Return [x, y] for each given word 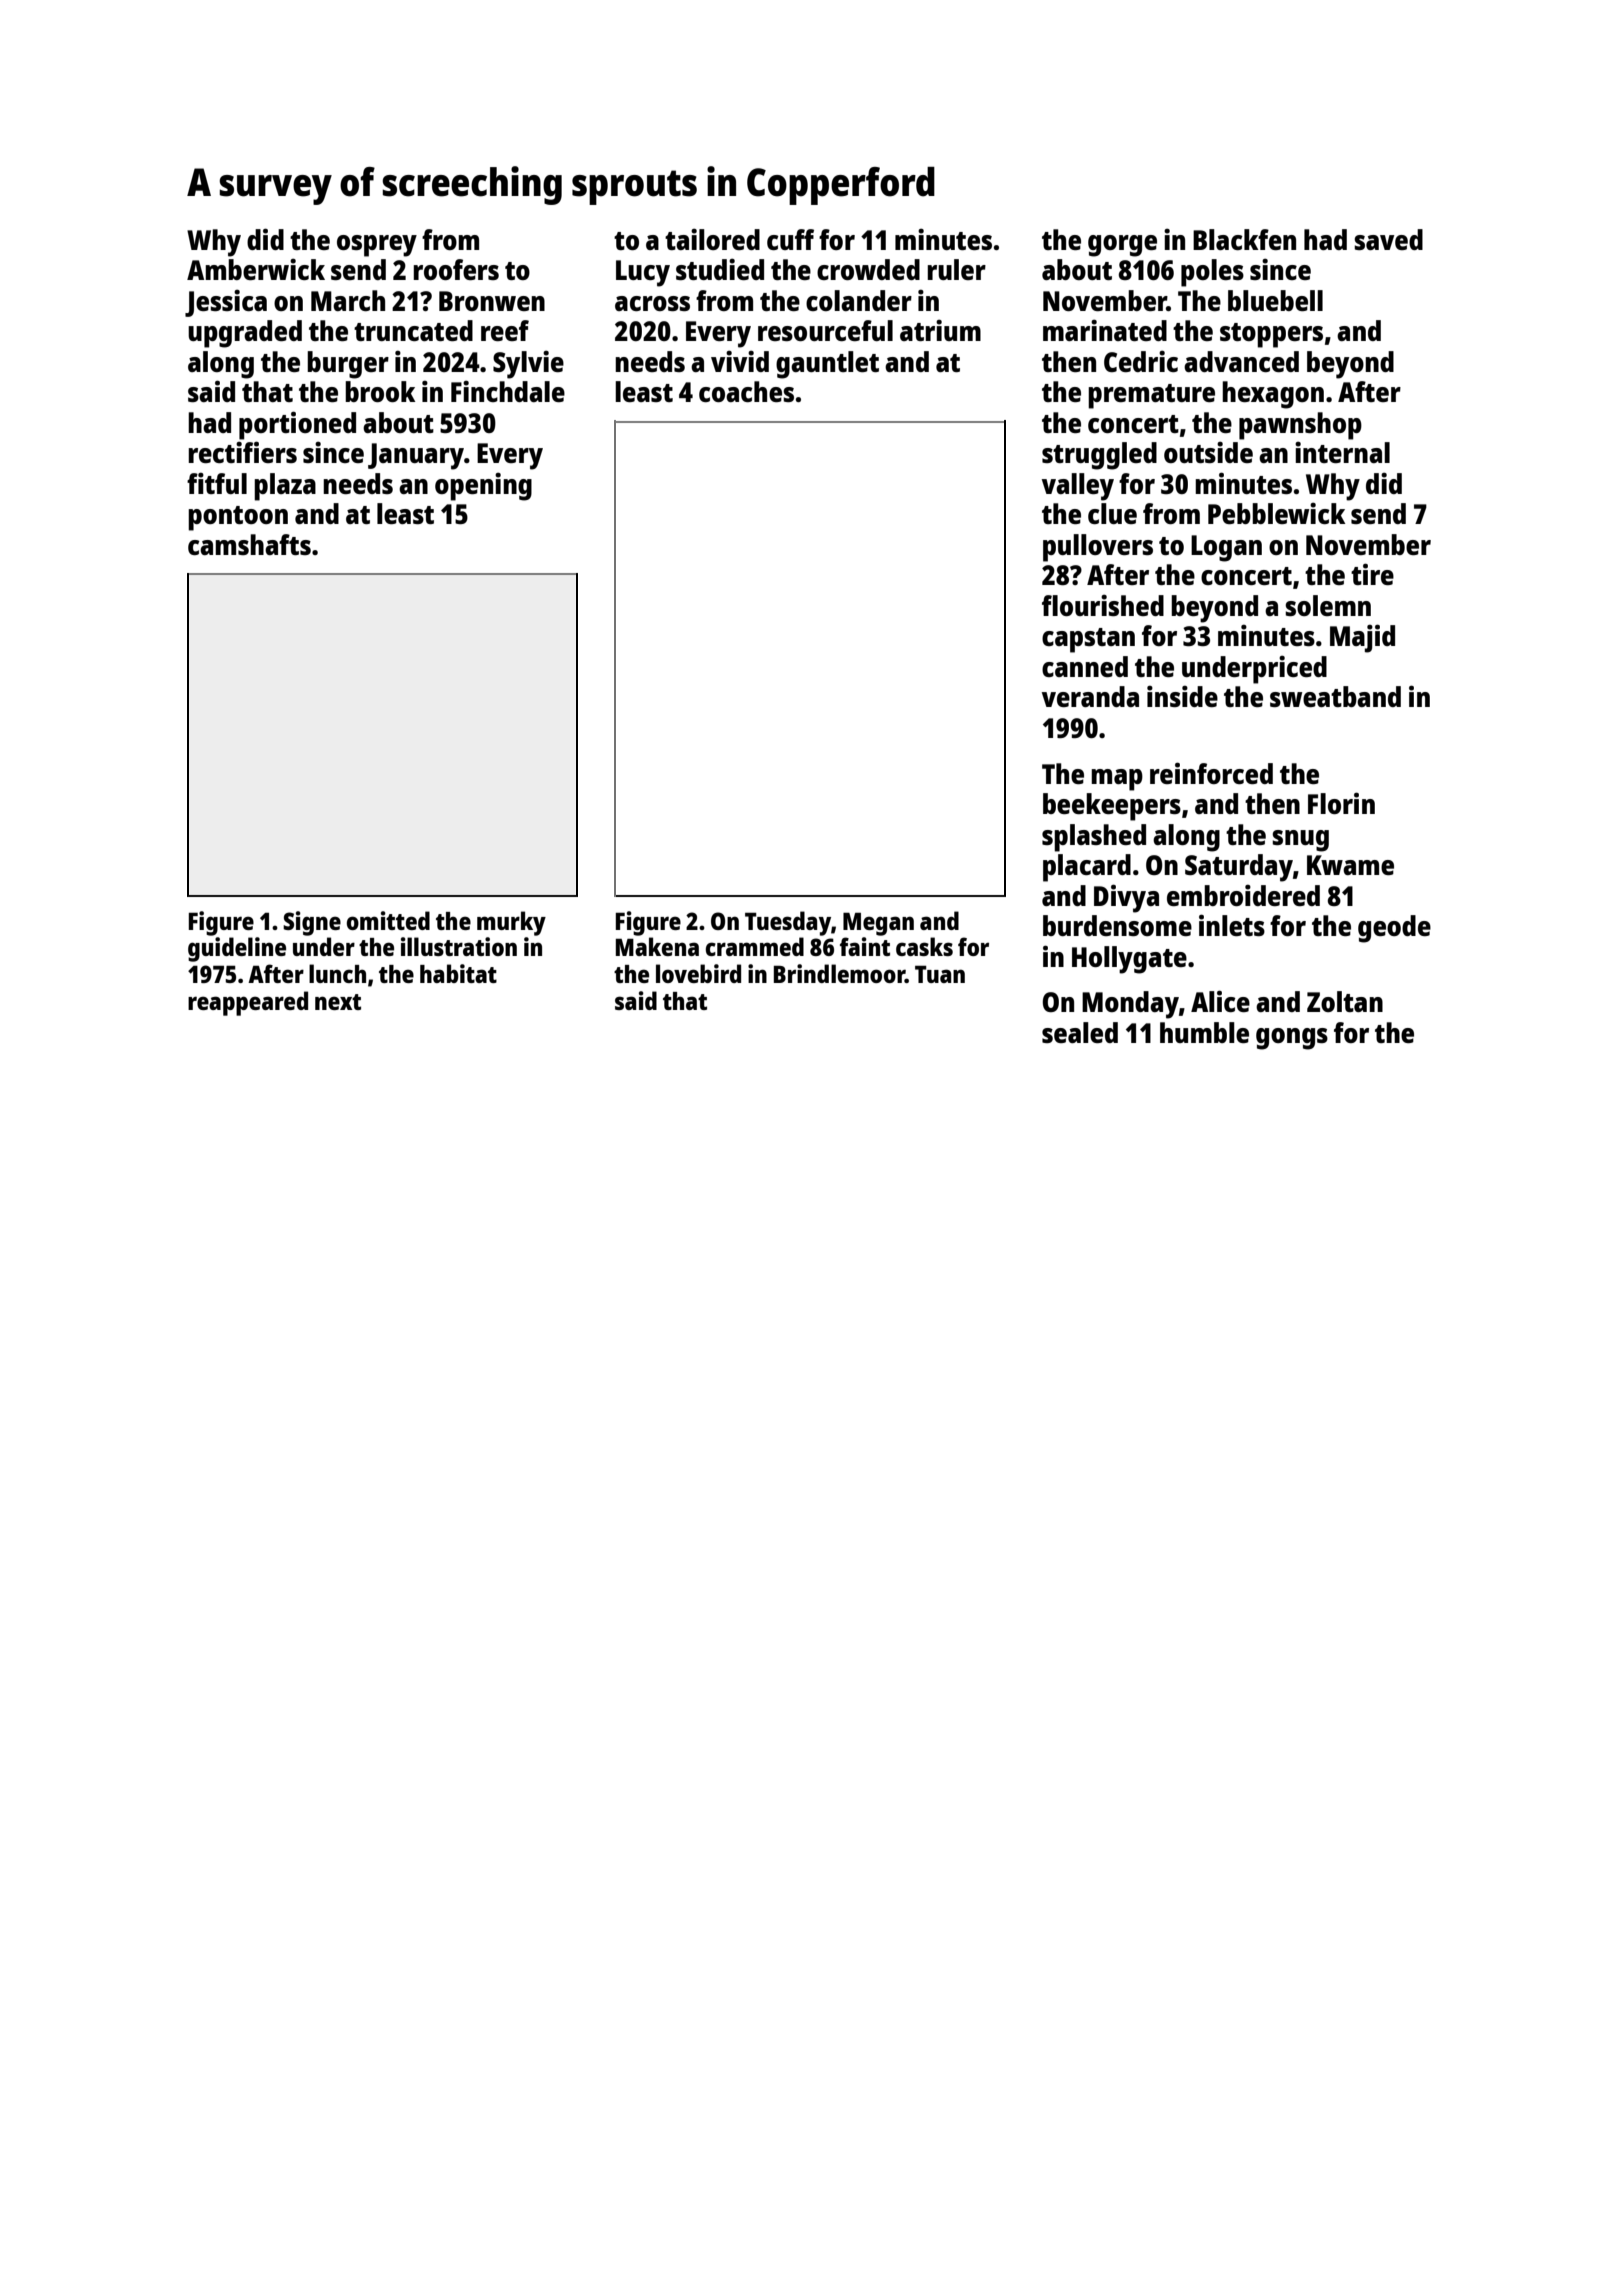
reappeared [248, 1003]
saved [1388, 239]
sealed [1080, 1032]
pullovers [1098, 548]
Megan [878, 924]
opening [483, 486]
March [348, 300]
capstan [1088, 640]
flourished [1103, 605]
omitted [388, 920]
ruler [956, 269]
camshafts [249, 544]
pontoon [238, 518]
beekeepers [1112, 807]
